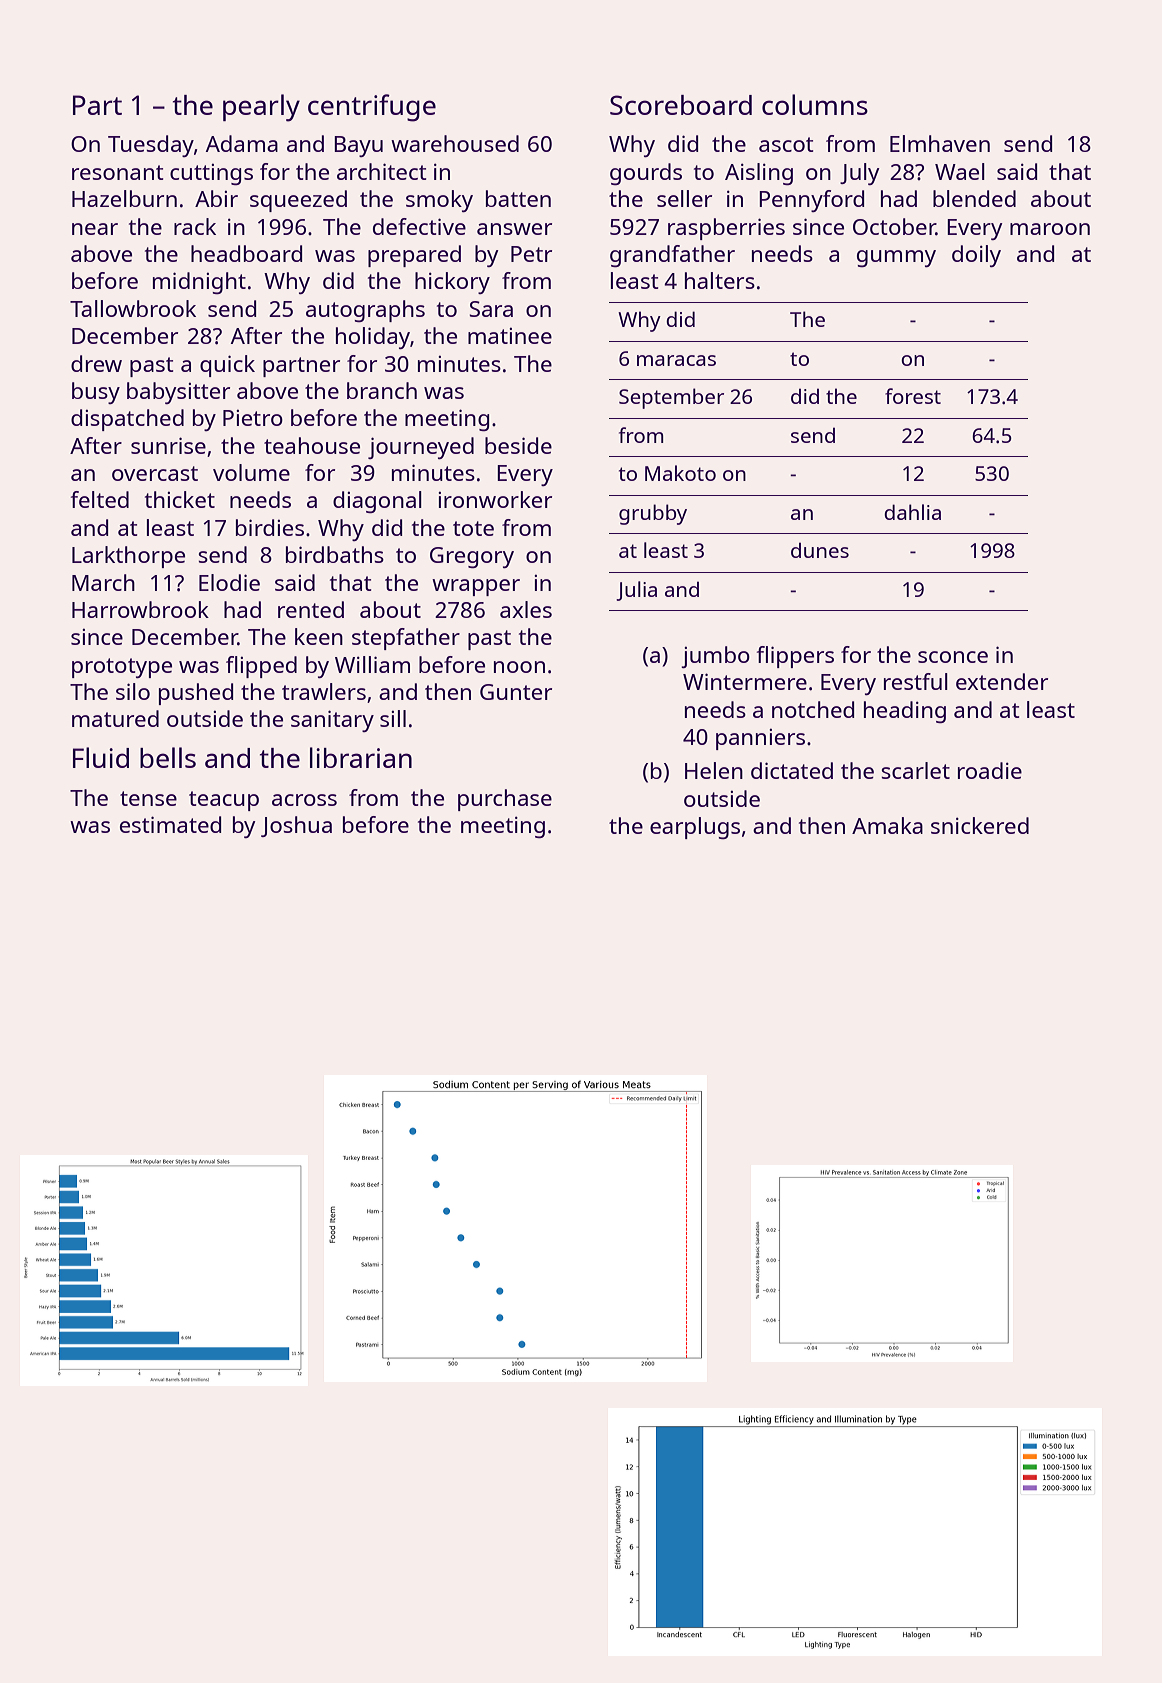 The width and height of the image is (1162, 1683). Describe the element at coordinates (227, 366) in the image. I see `quick` at that location.
